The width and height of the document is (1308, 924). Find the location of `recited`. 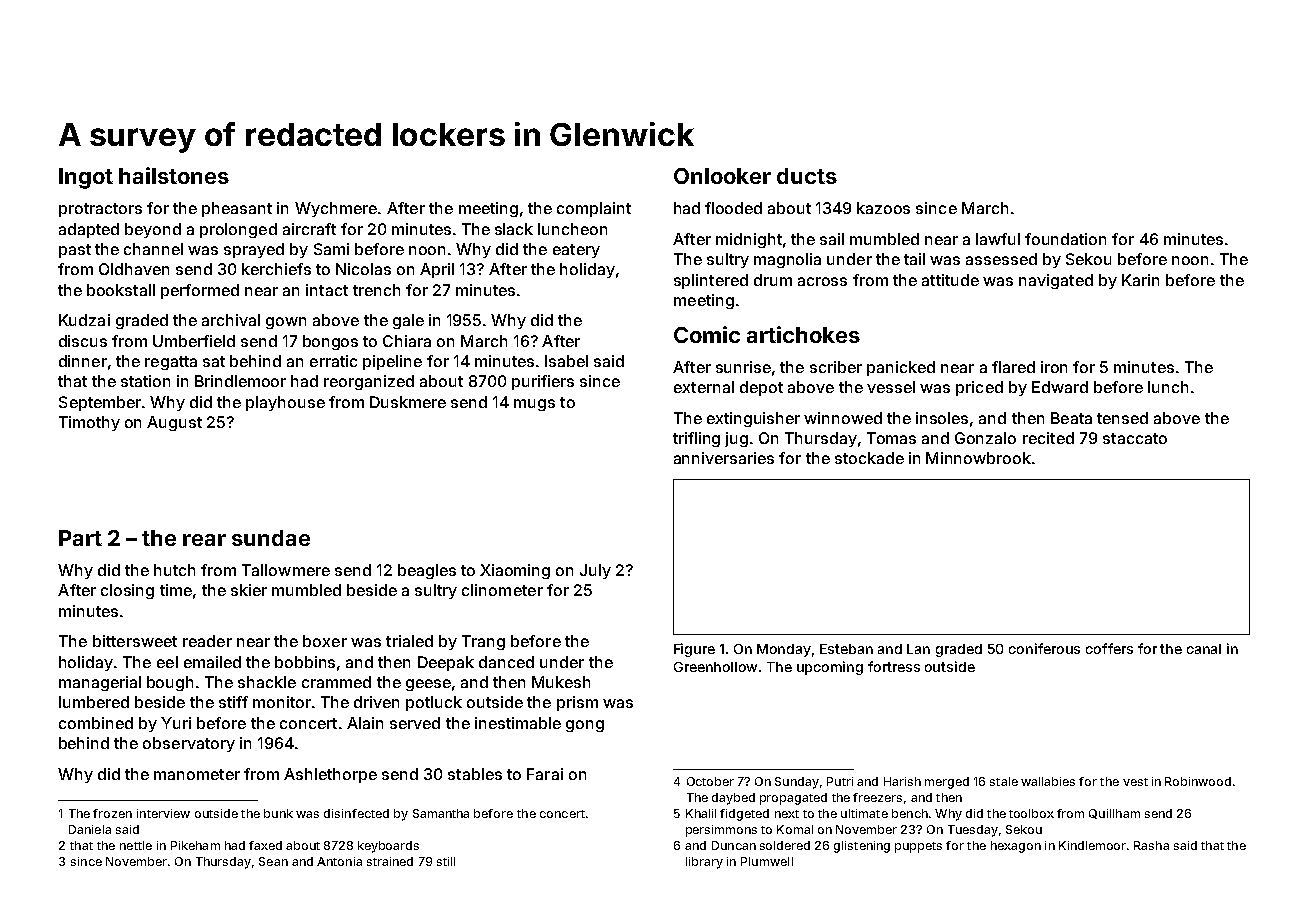

recited is located at coordinates (1048, 438).
